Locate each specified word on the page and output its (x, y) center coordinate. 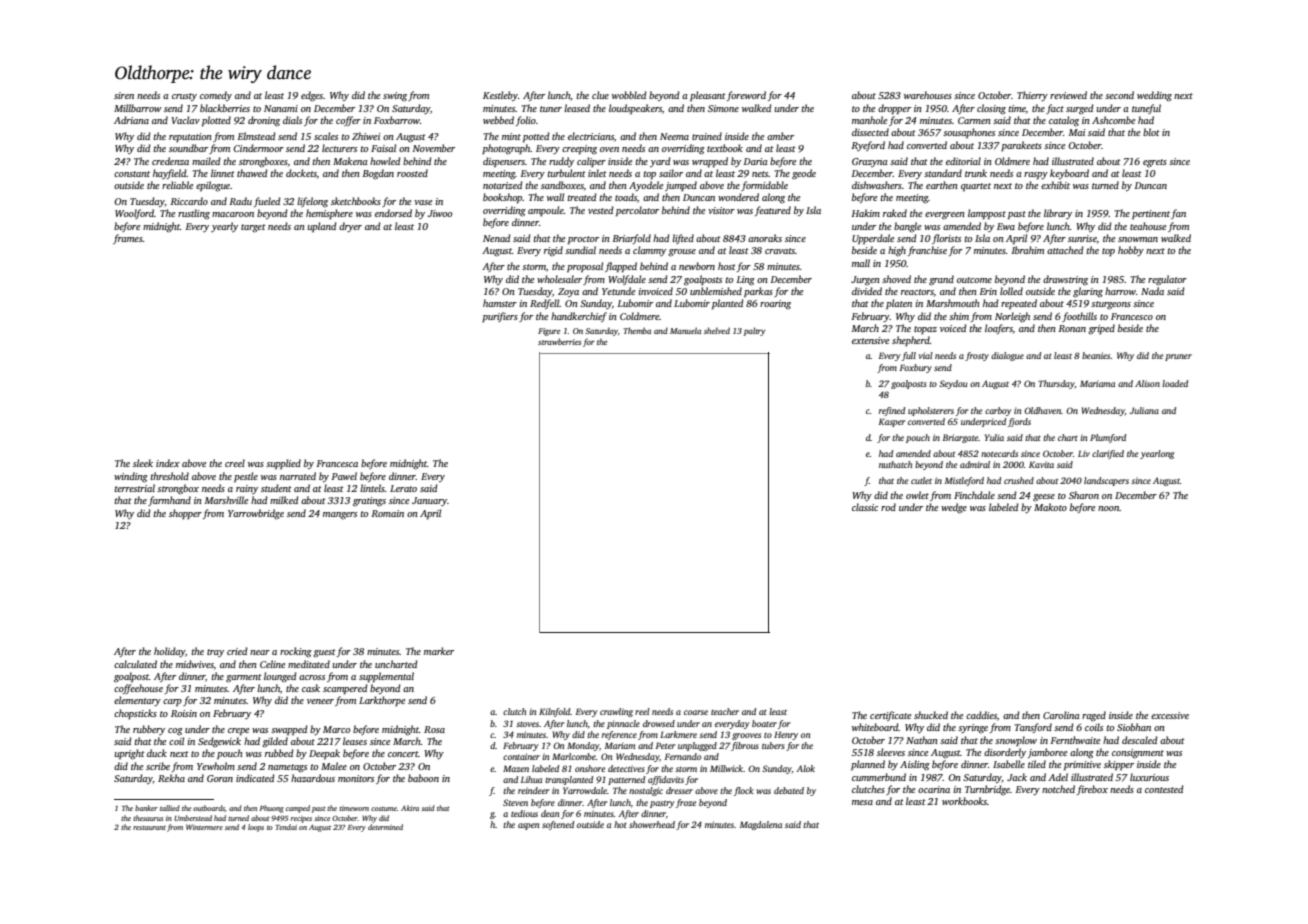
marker (439, 651)
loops (256, 828)
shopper (185, 514)
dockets (301, 173)
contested (1164, 789)
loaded (1175, 383)
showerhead (652, 824)
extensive (870, 340)
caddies (981, 715)
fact (1055, 109)
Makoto (1050, 507)
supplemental (386, 677)
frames (128, 239)
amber (780, 136)
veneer (320, 701)
